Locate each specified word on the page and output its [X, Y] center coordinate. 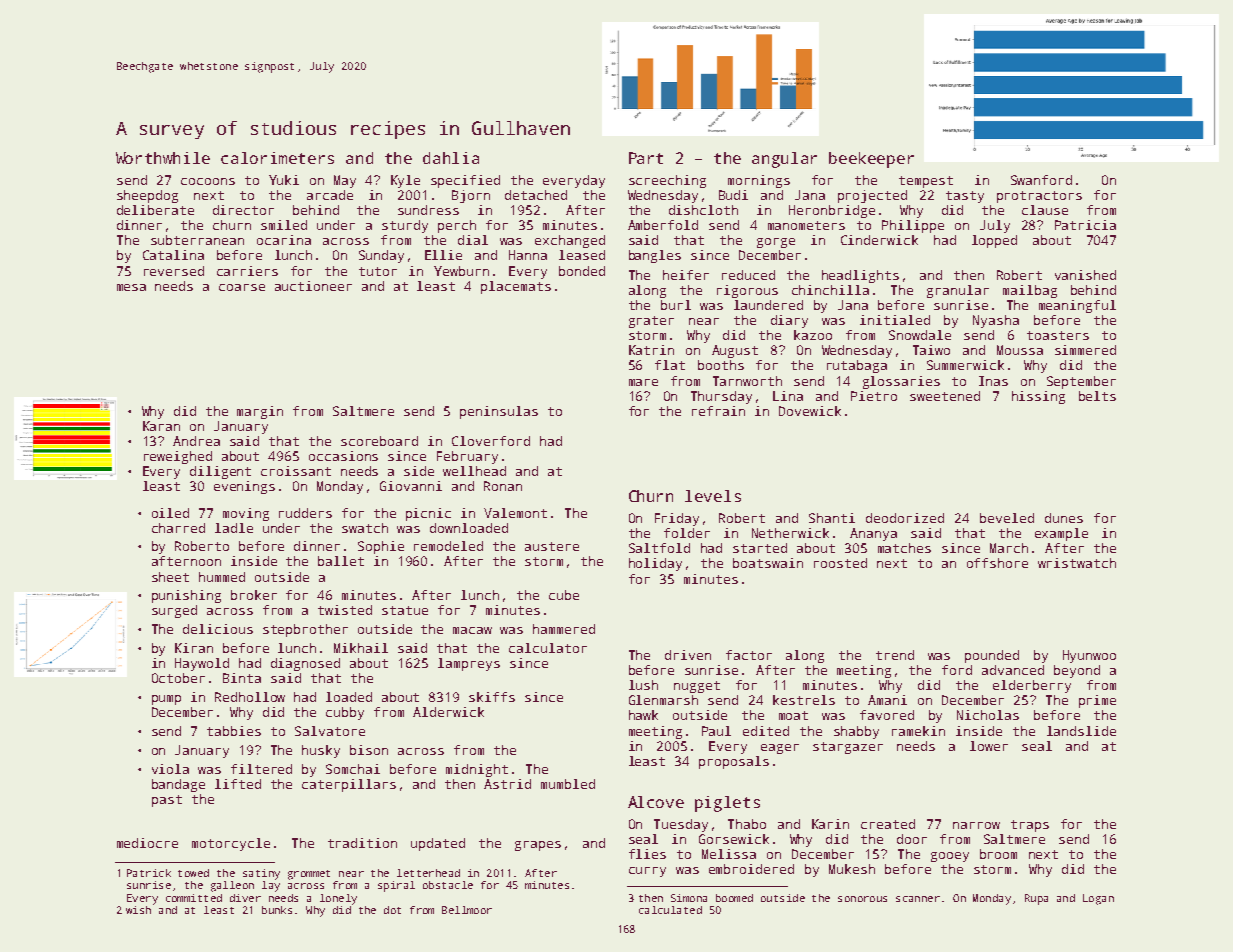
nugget [697, 687]
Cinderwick [879, 240]
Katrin [651, 350]
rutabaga [857, 366]
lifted [238, 784]
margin [260, 412]
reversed [174, 271]
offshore [997, 563]
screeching [667, 181]
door [912, 839]
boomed [734, 898]
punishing [186, 596]
